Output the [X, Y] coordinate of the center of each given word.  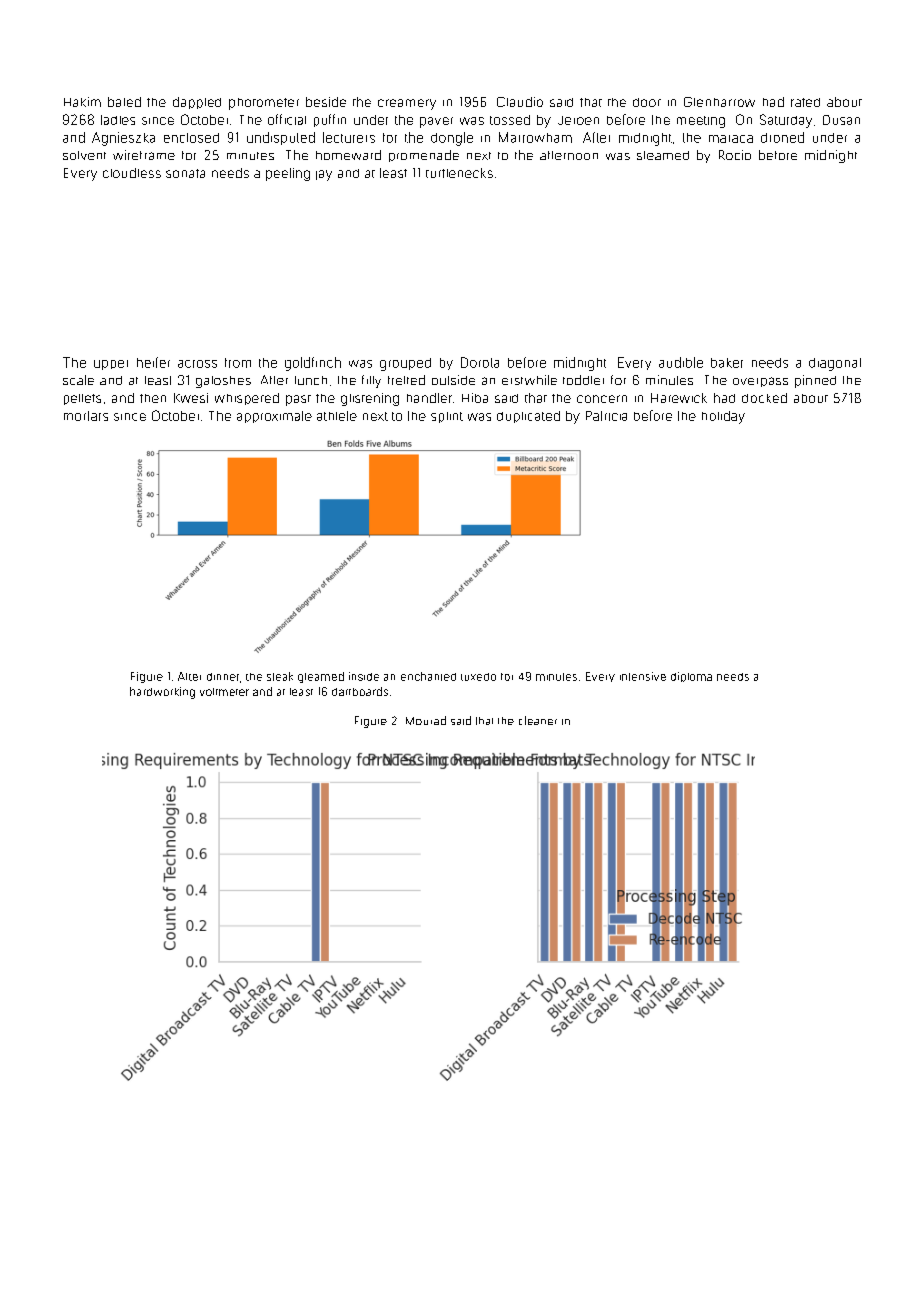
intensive [643, 676]
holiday [723, 417]
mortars [86, 416]
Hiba [475, 398]
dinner [223, 677]
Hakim [82, 102]
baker [727, 363]
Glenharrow [719, 102]
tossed [510, 120]
